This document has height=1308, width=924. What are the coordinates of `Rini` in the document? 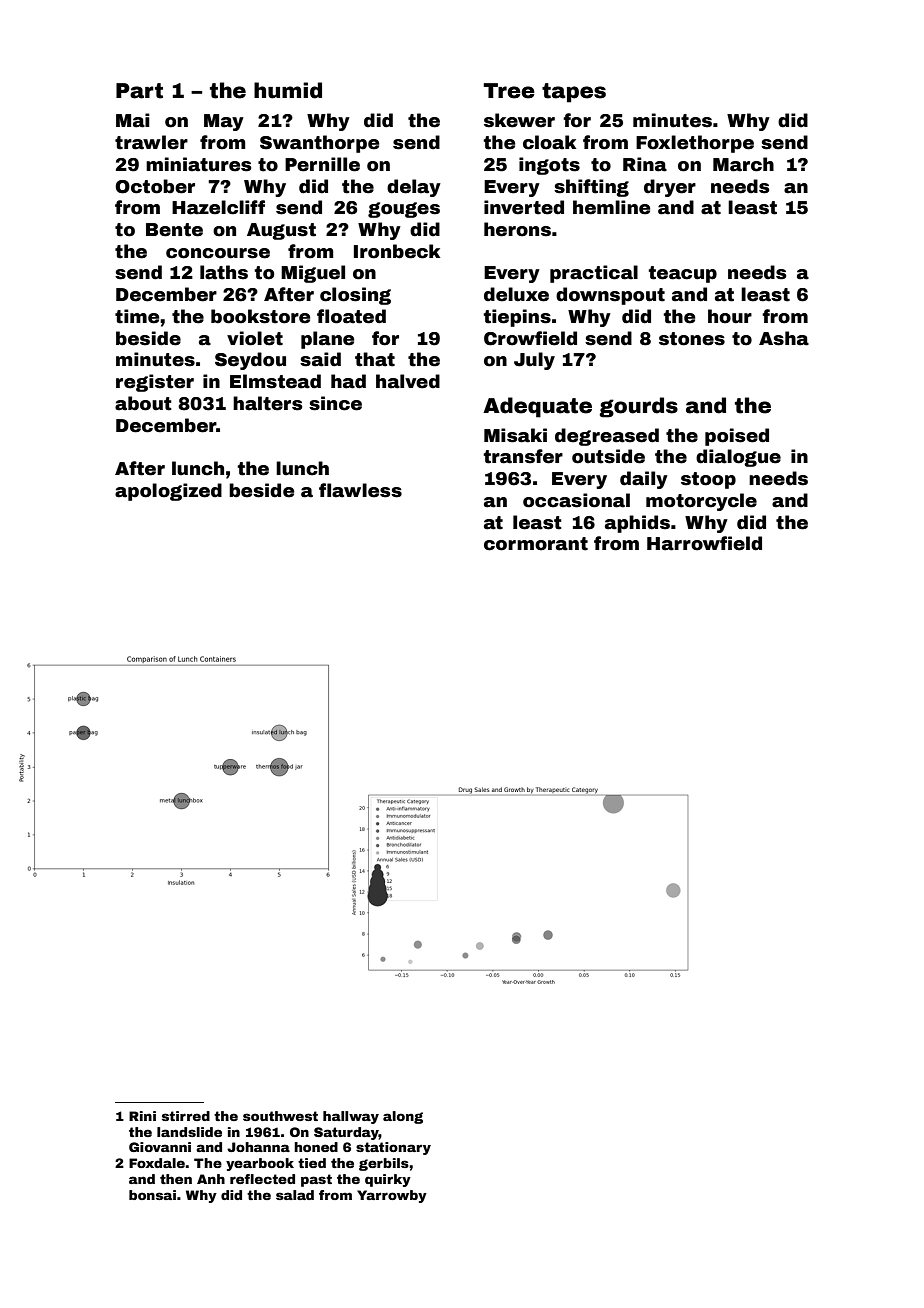 It's located at (142, 1116).
